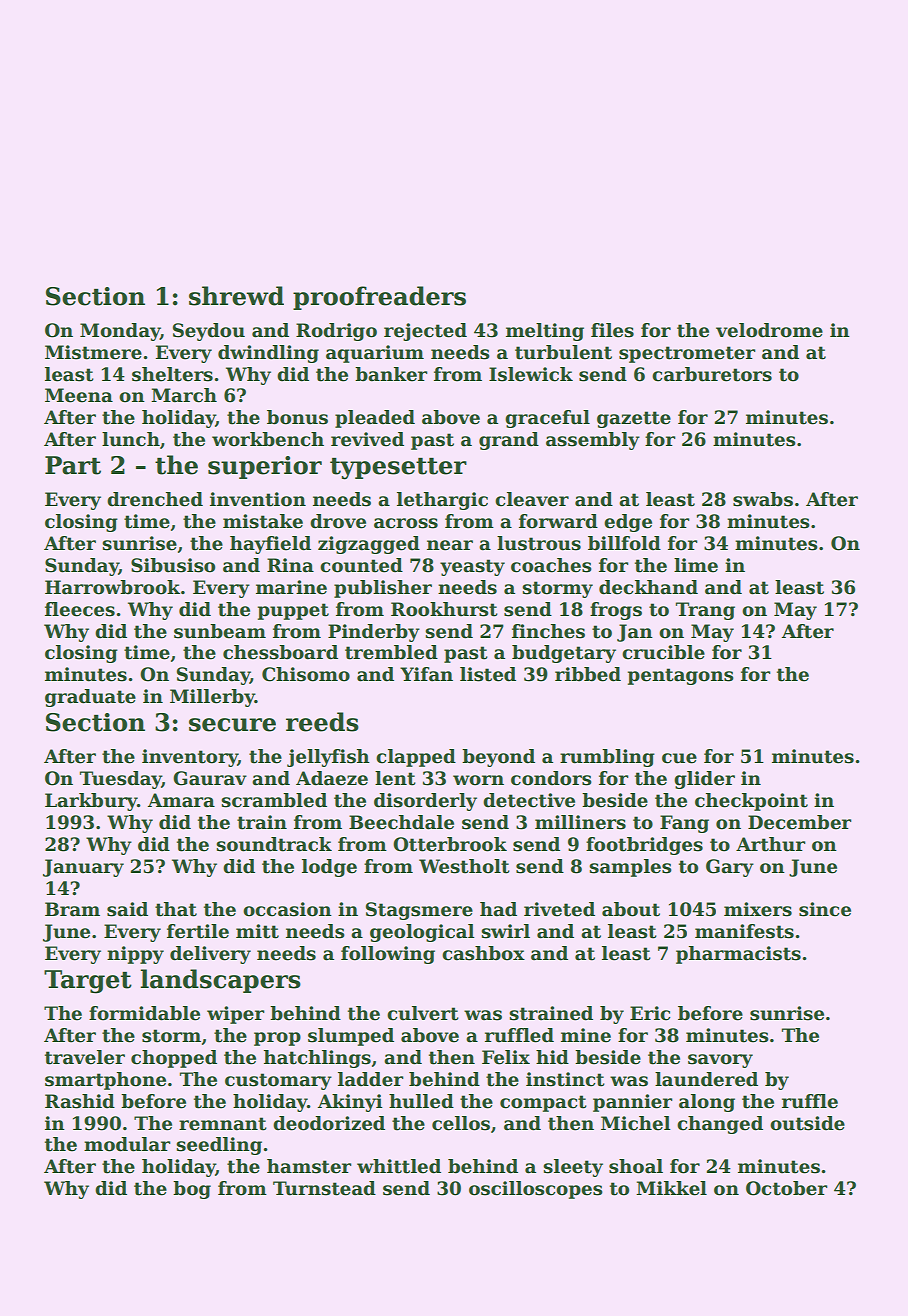  I want to click on drenched, so click(155, 499).
